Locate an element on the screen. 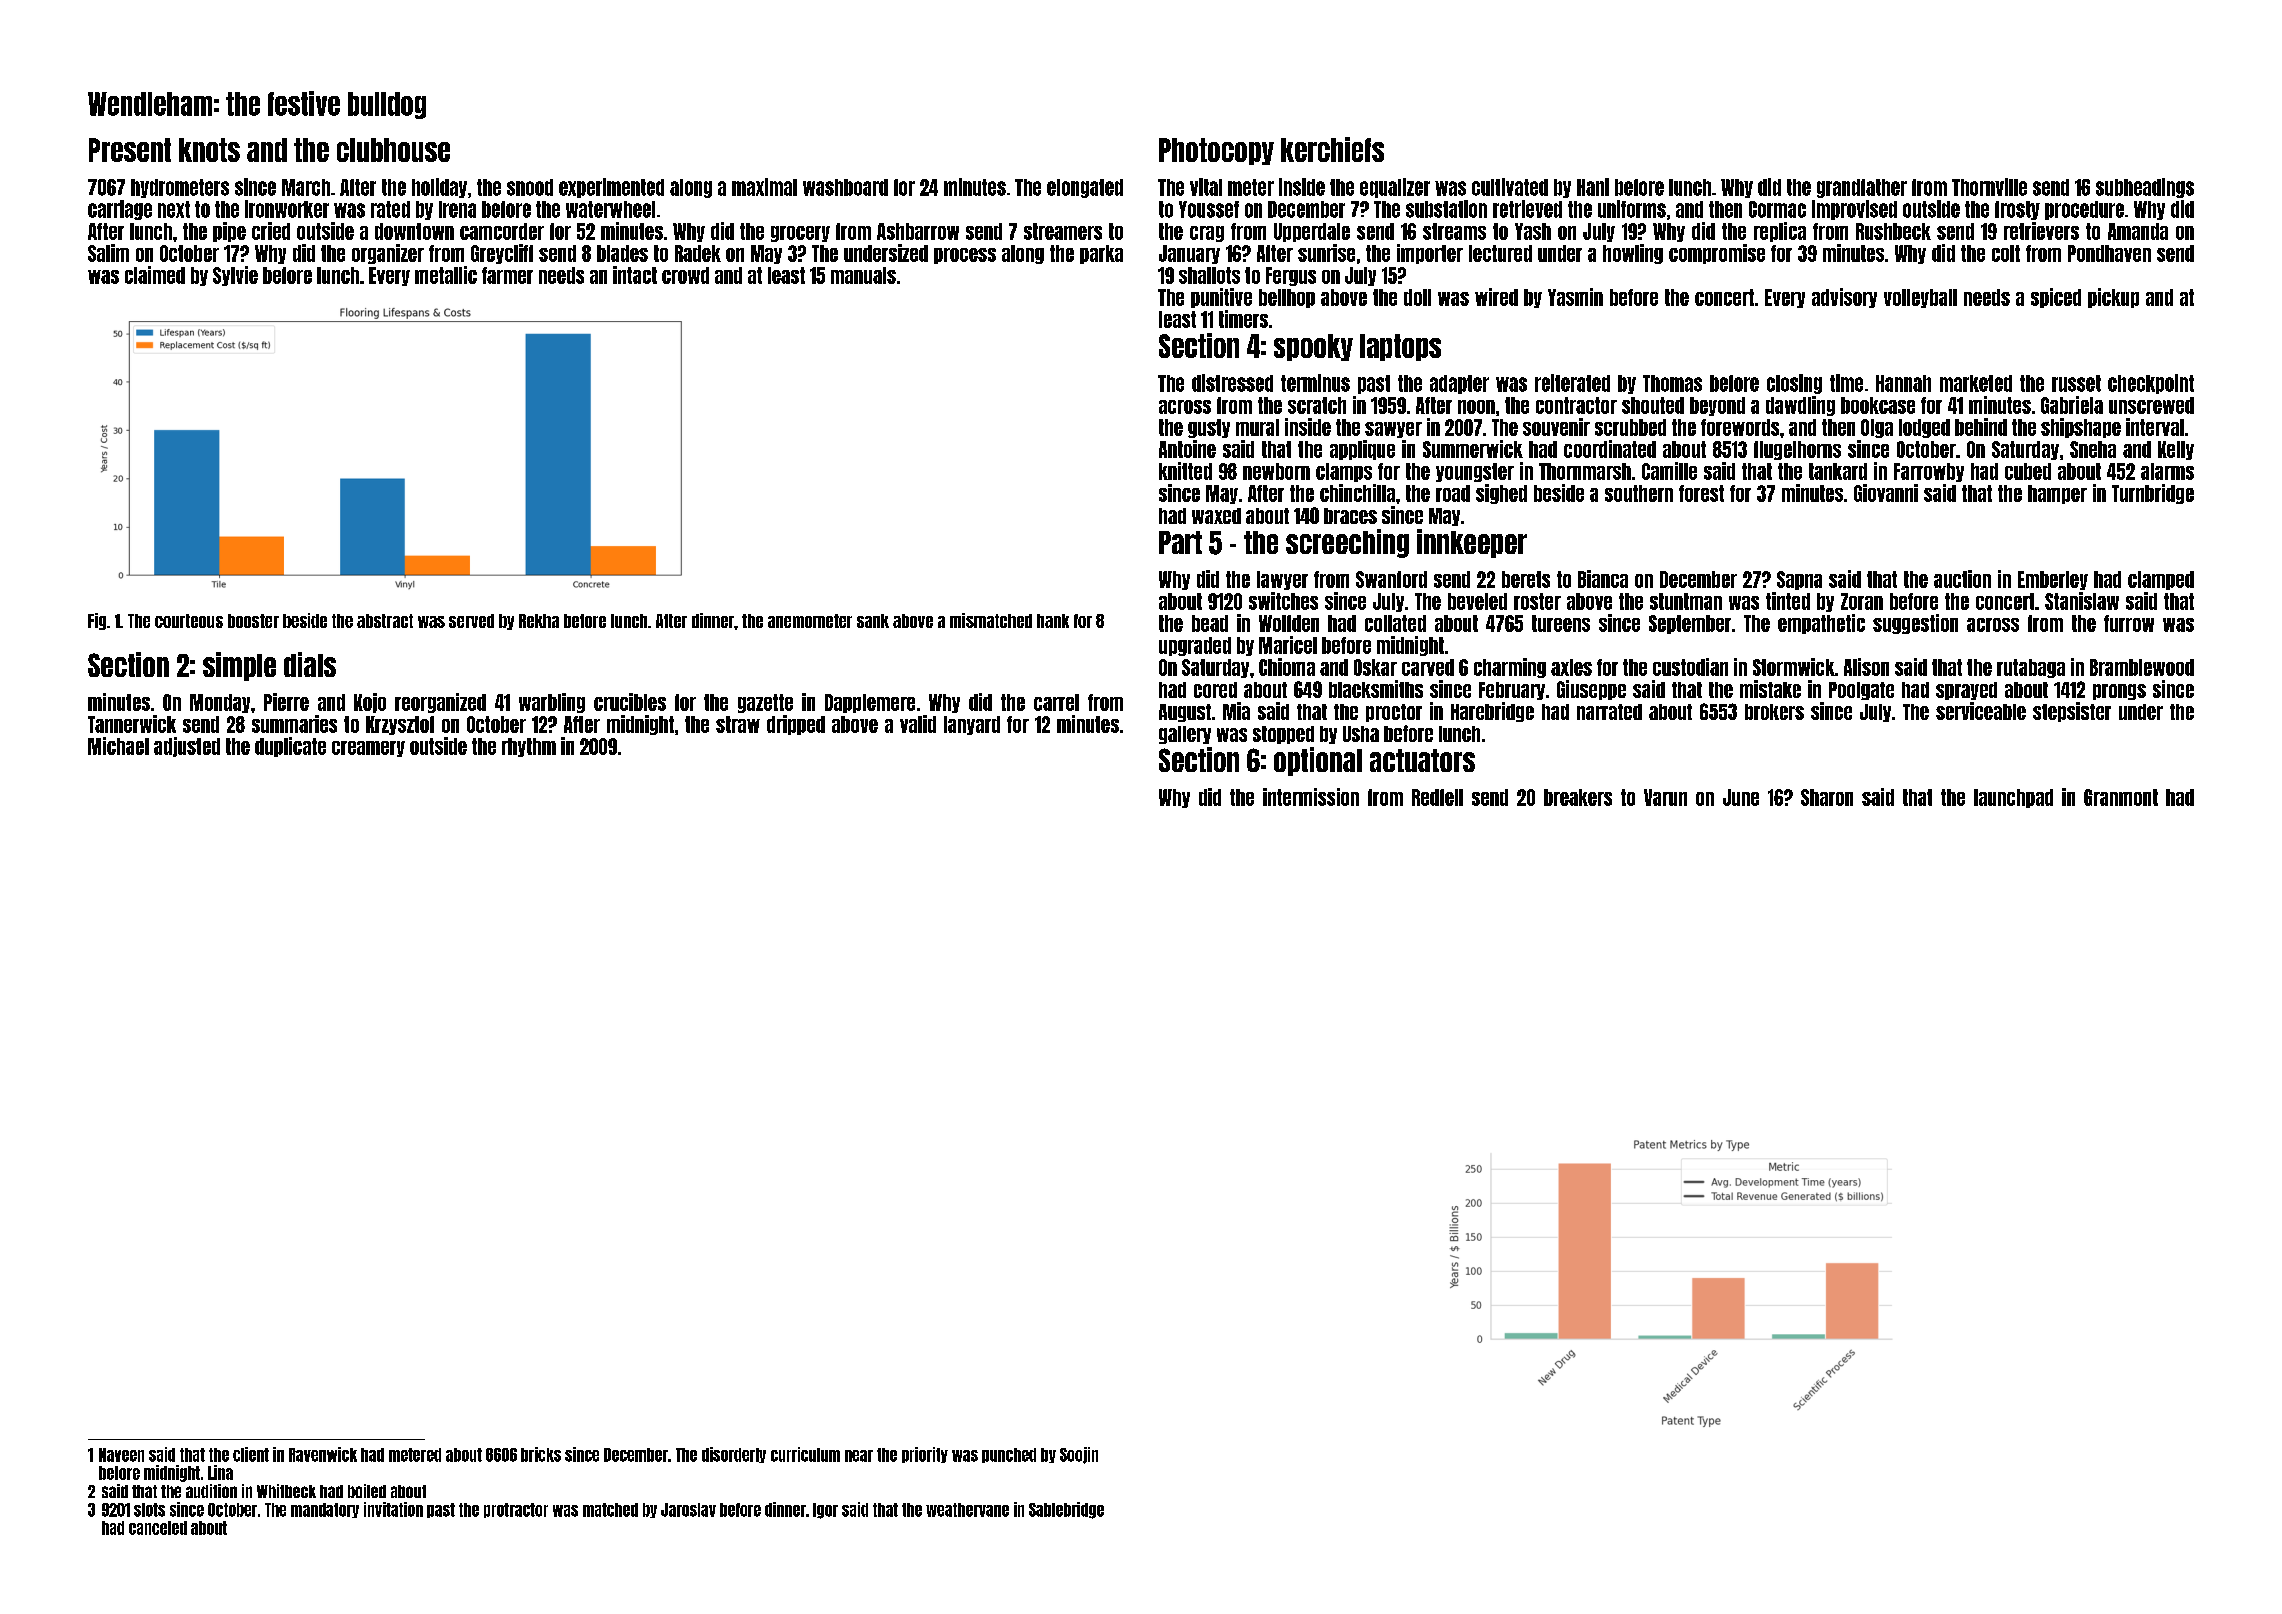 This screenshot has width=2282, height=1614. creamery is located at coordinates (368, 749).
